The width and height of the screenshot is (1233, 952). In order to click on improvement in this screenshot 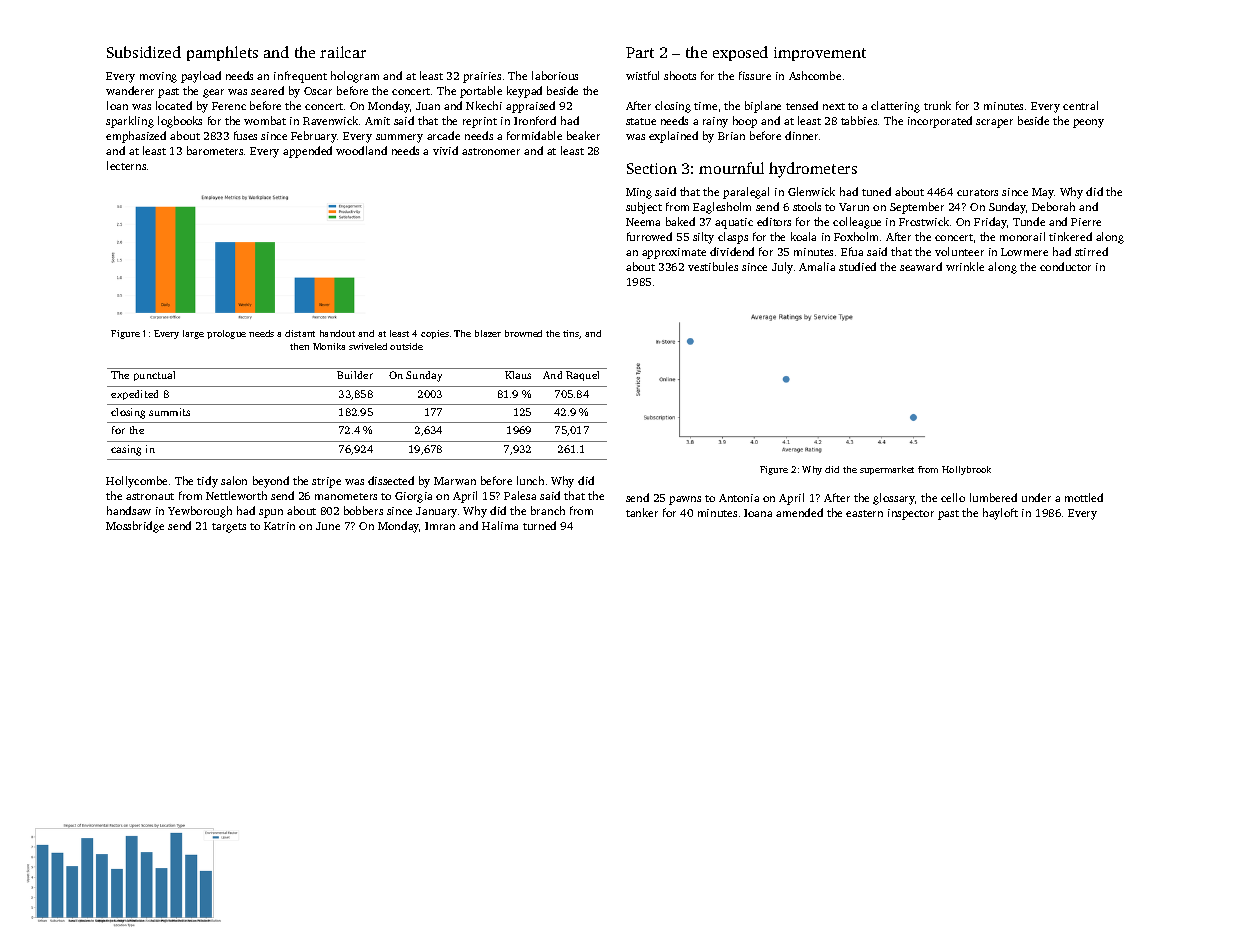, I will do `click(820, 54)`.
